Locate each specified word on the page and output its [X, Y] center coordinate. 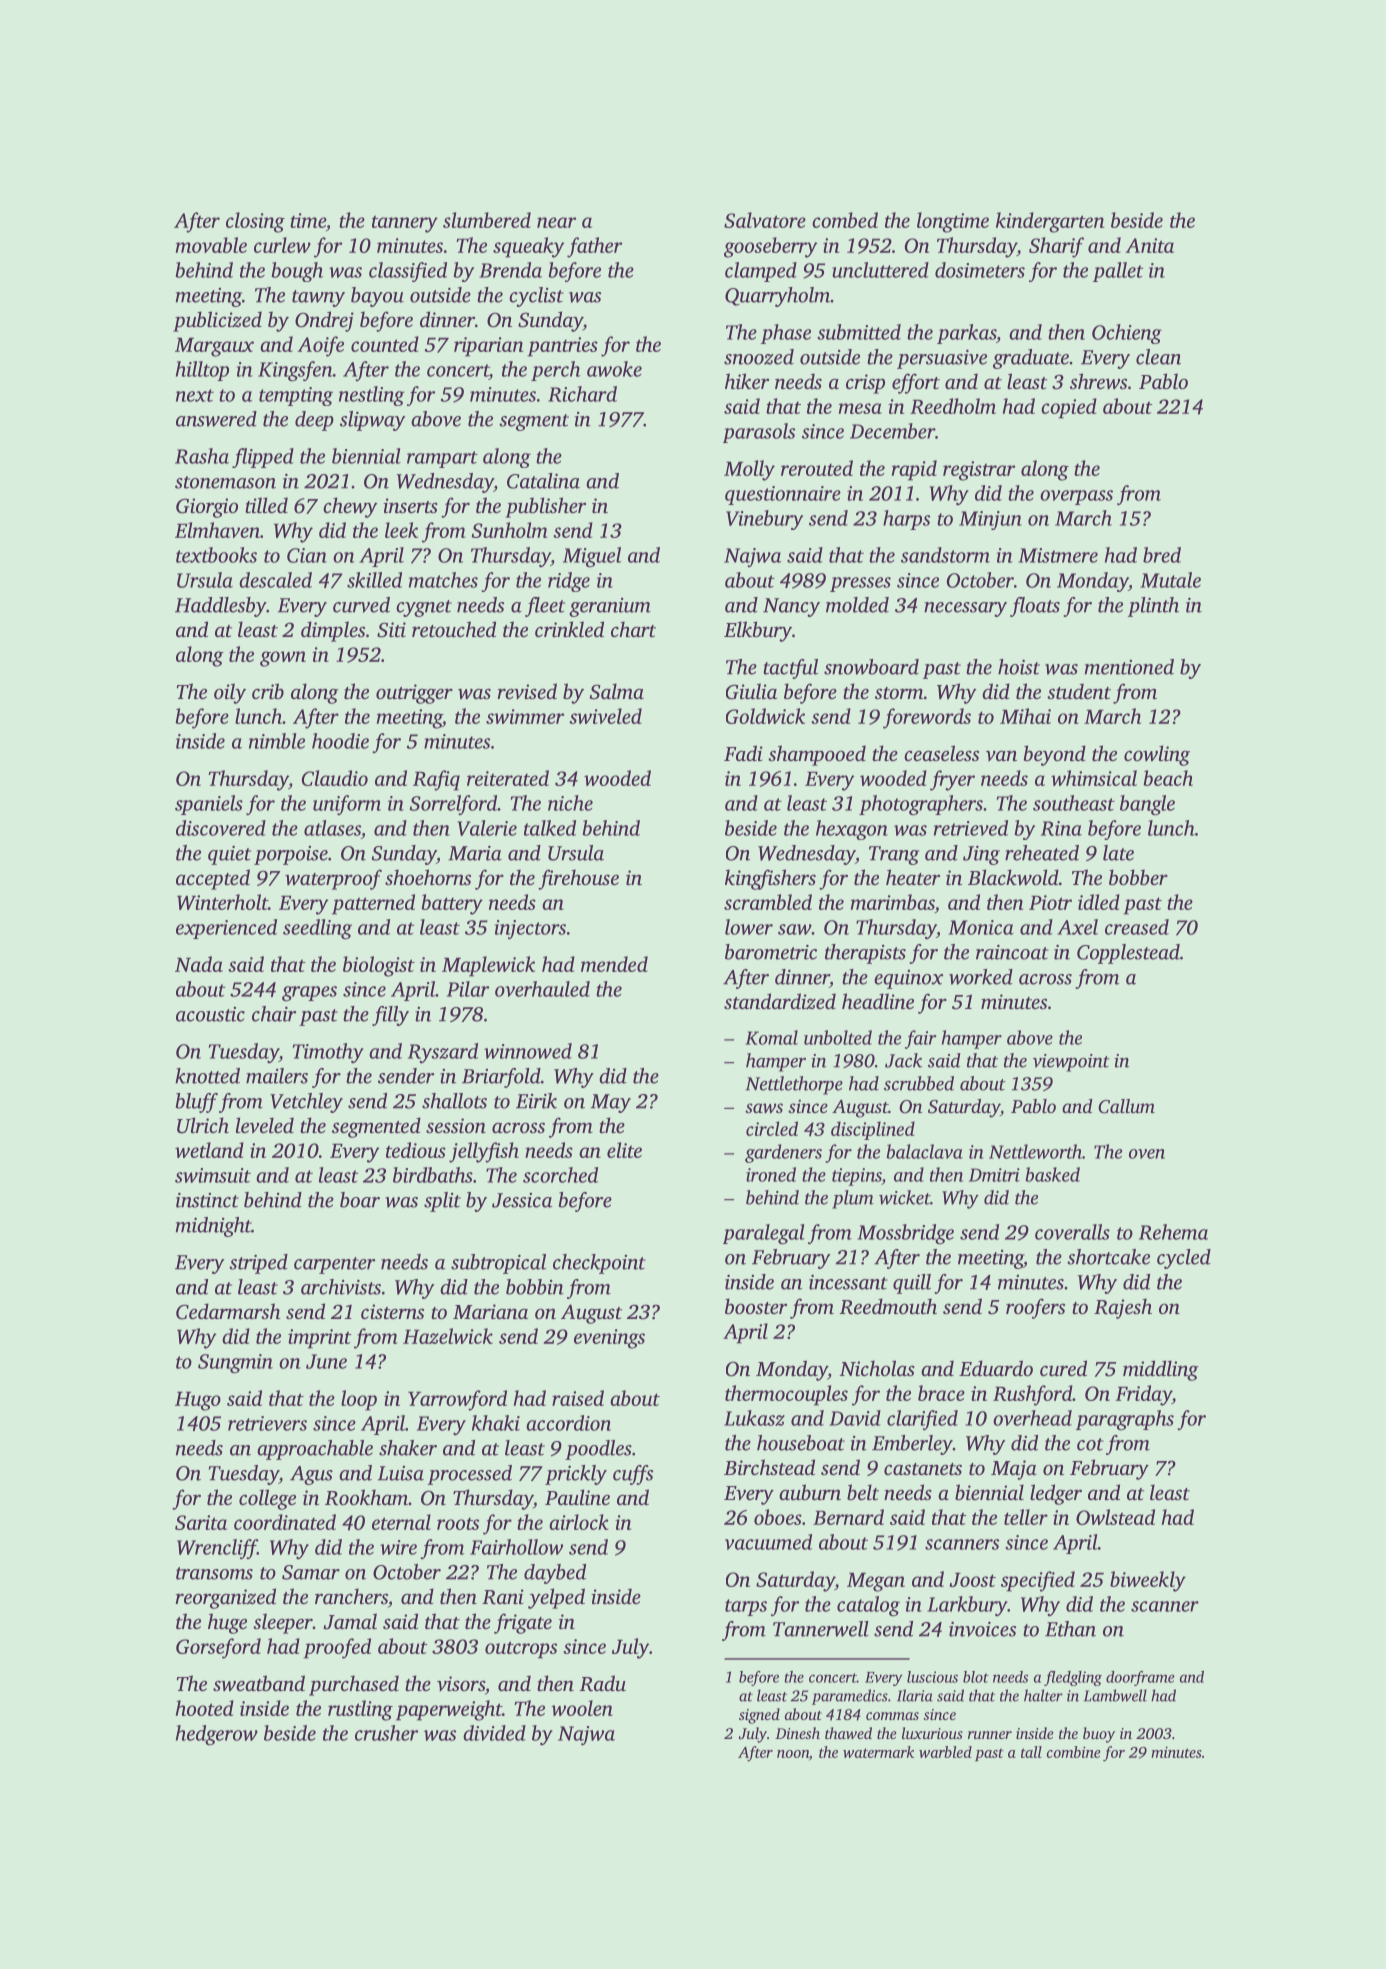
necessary [965, 609]
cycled [1184, 1259]
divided [494, 1733]
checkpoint [599, 1264]
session [456, 1125]
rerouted [817, 468]
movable [211, 245]
